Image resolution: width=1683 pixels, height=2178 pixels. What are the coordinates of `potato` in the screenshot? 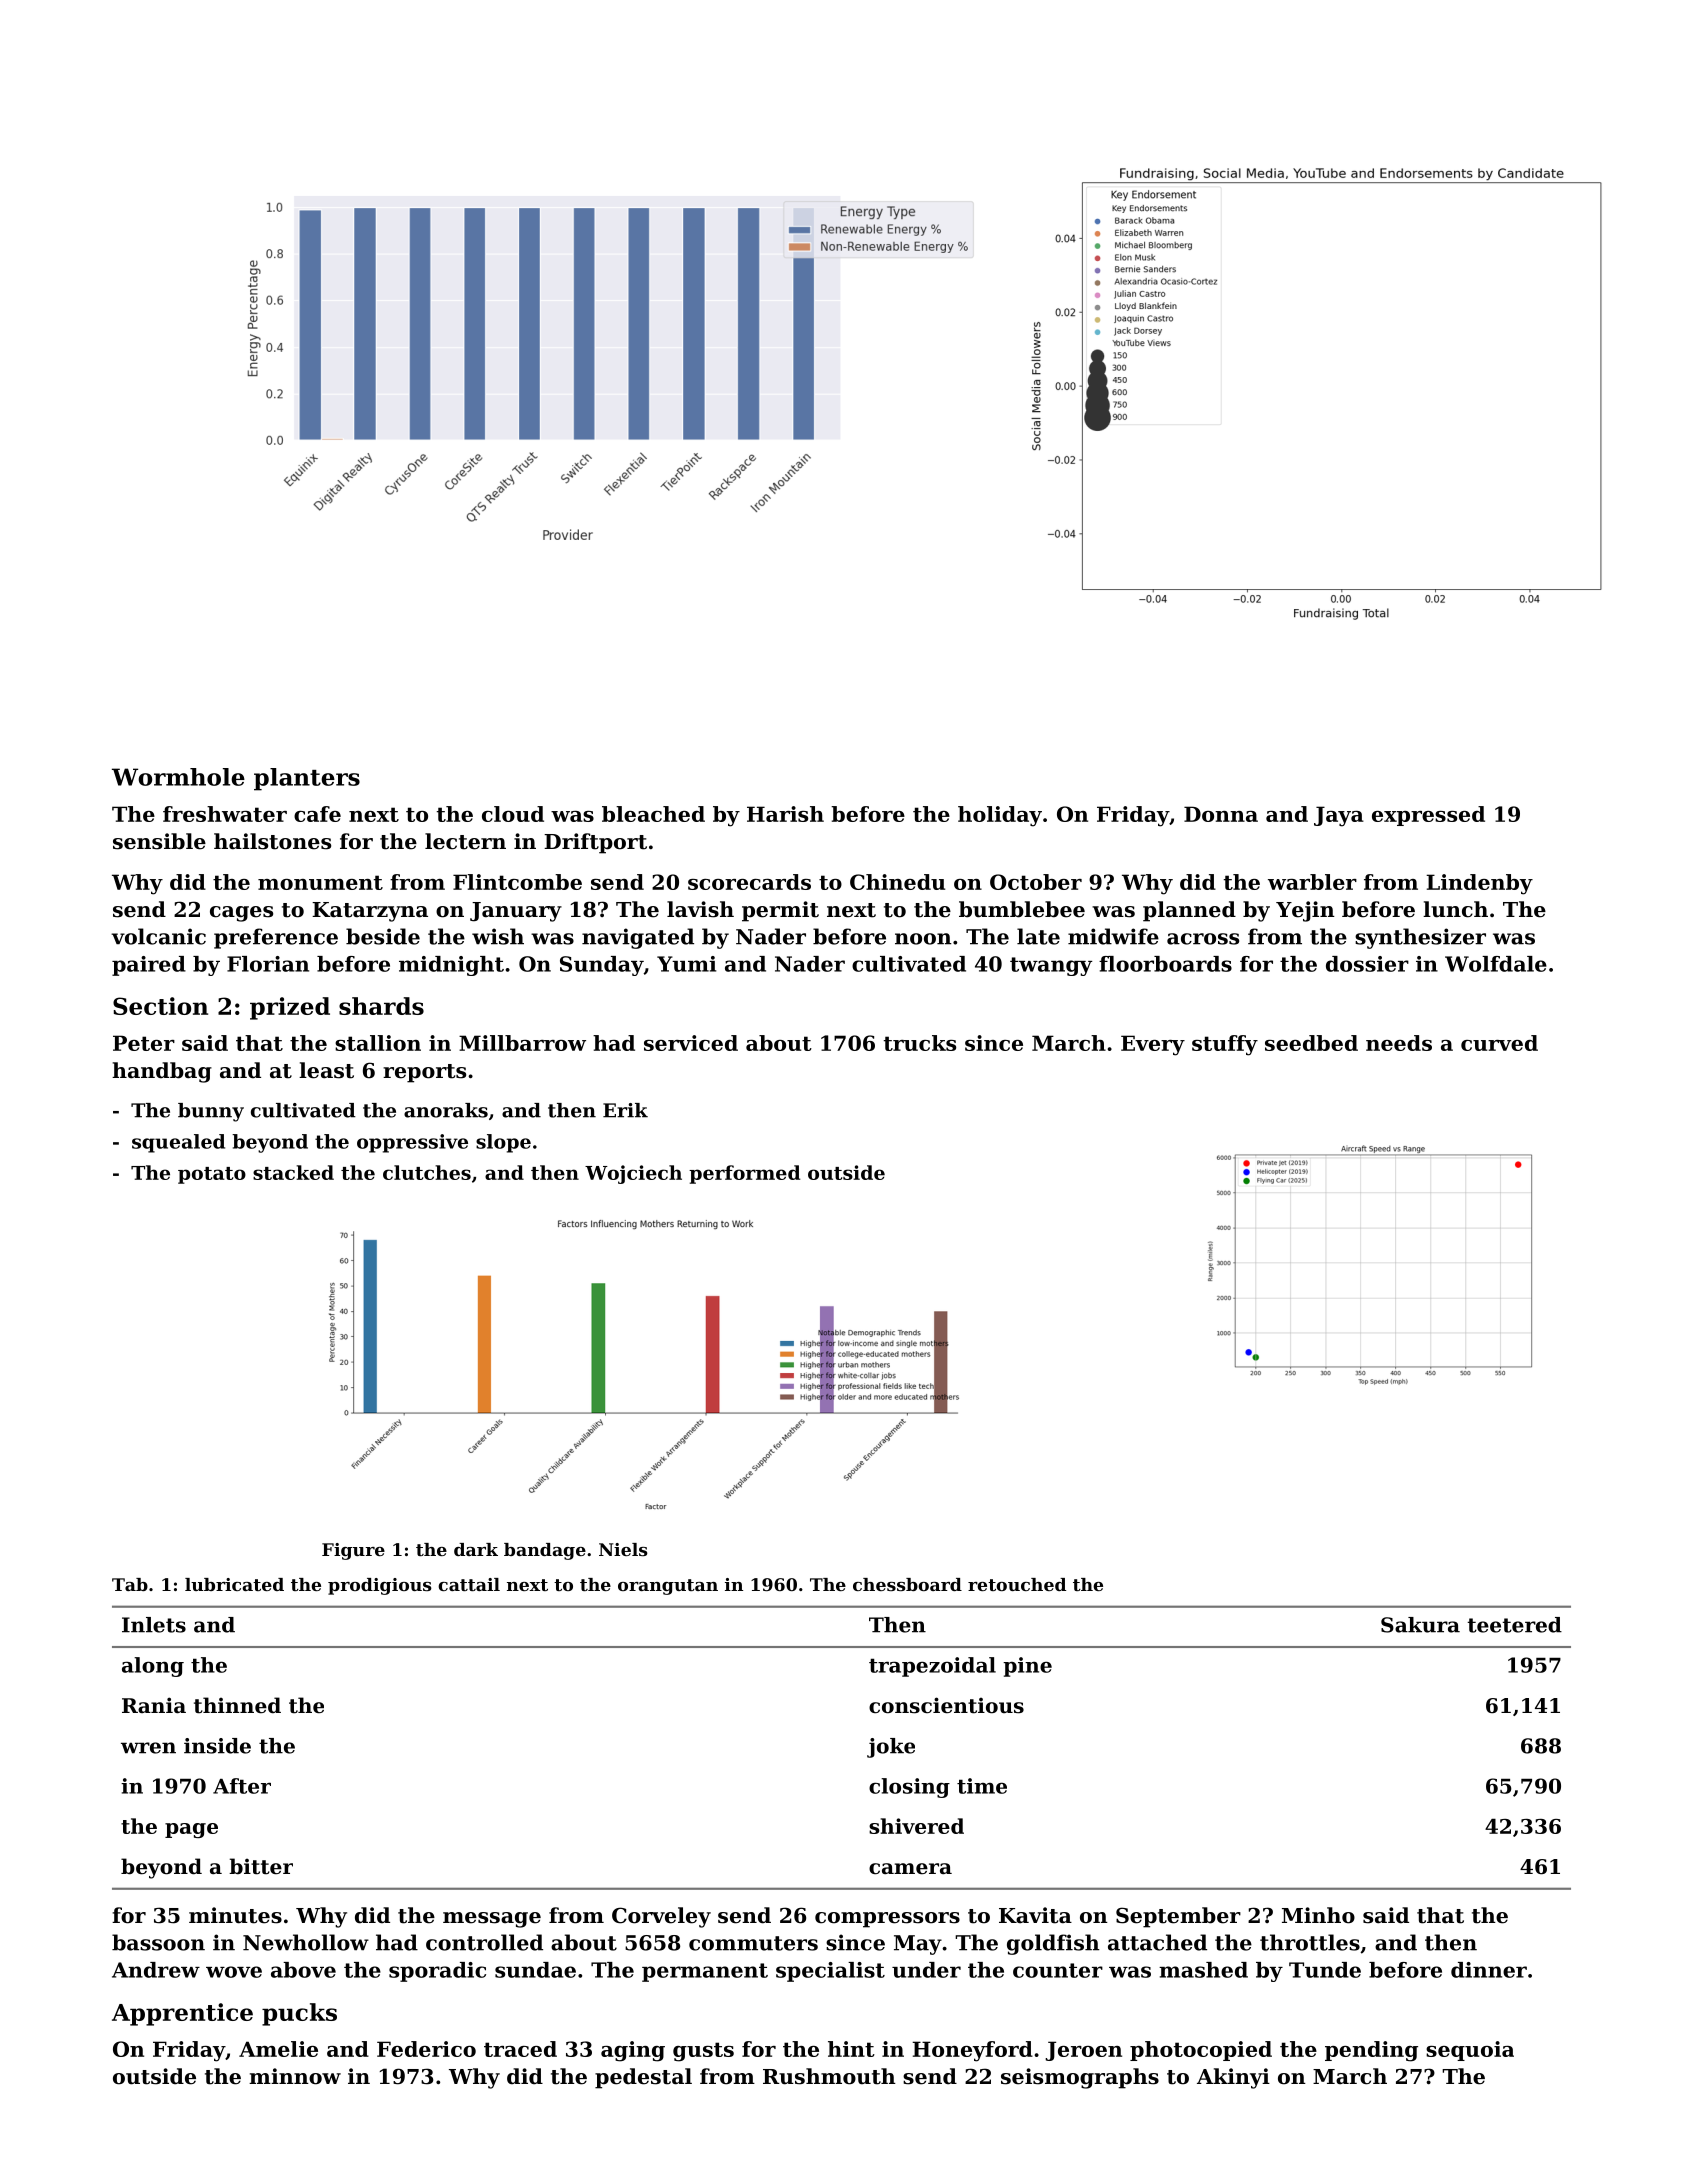 It's located at (212, 1175).
